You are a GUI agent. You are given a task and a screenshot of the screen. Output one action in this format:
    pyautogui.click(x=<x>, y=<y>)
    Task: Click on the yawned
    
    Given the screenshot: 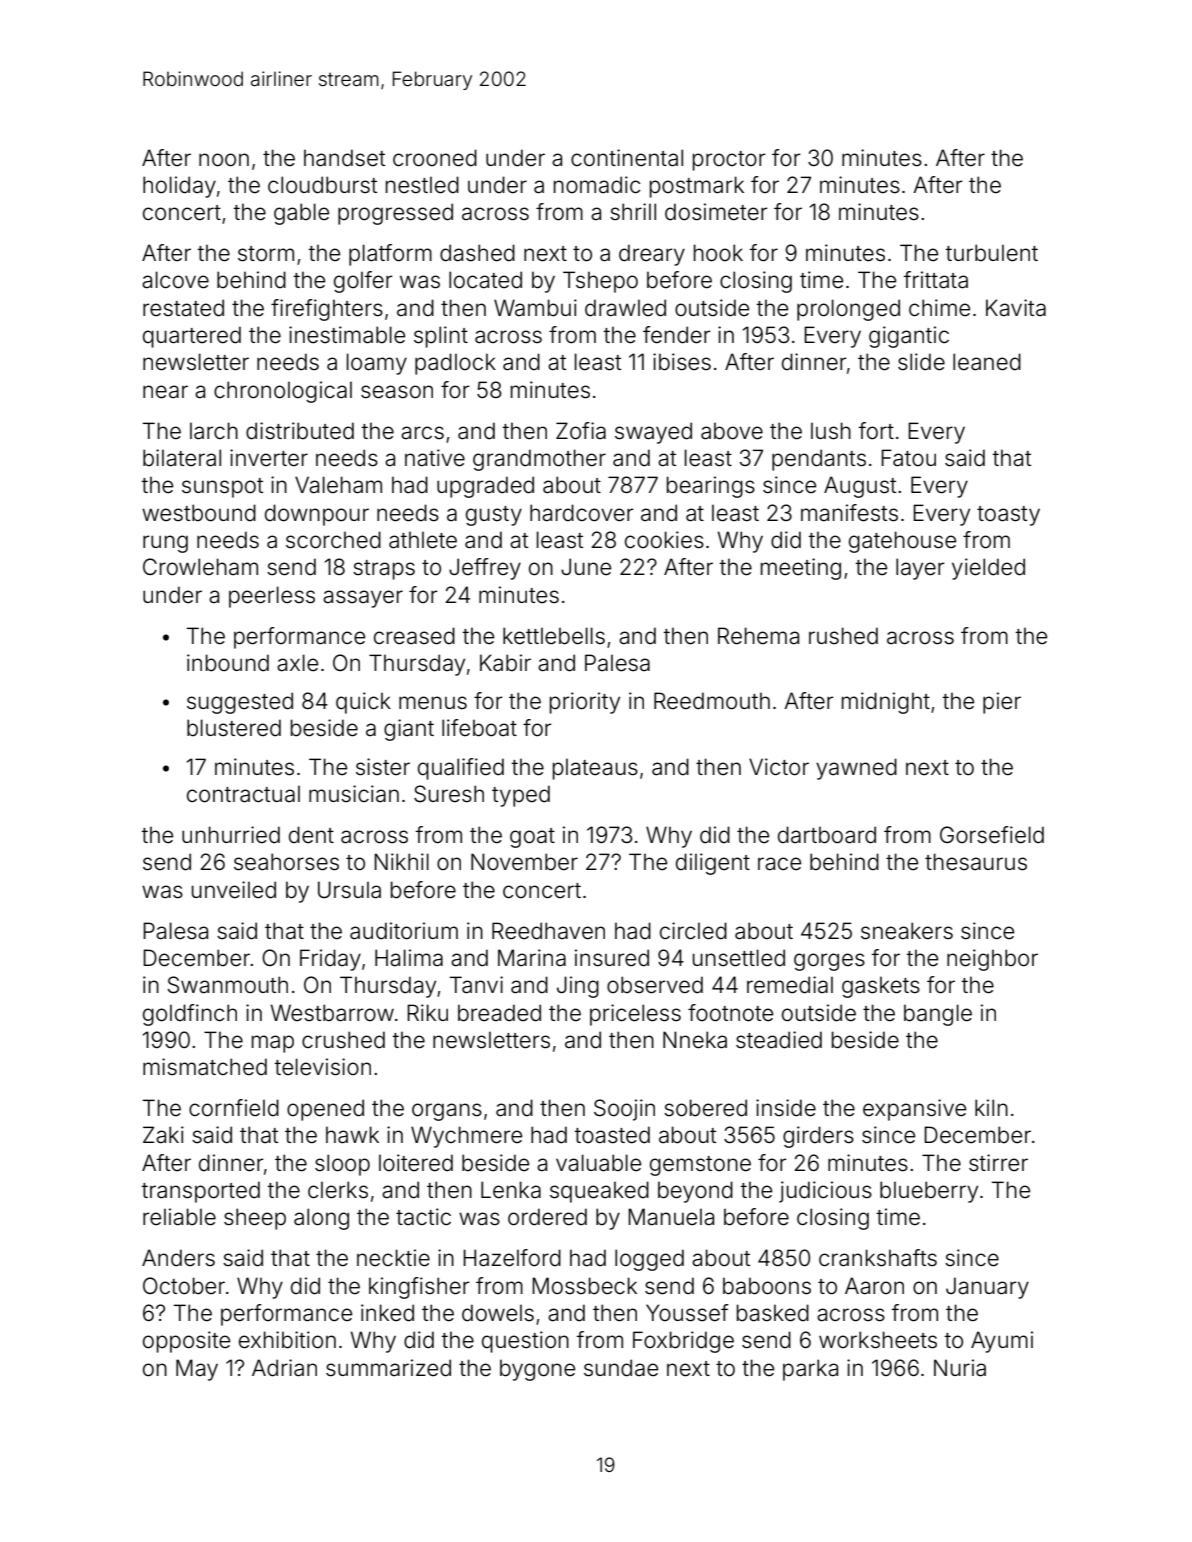 What is the action you would take?
    pyautogui.click(x=856, y=769)
